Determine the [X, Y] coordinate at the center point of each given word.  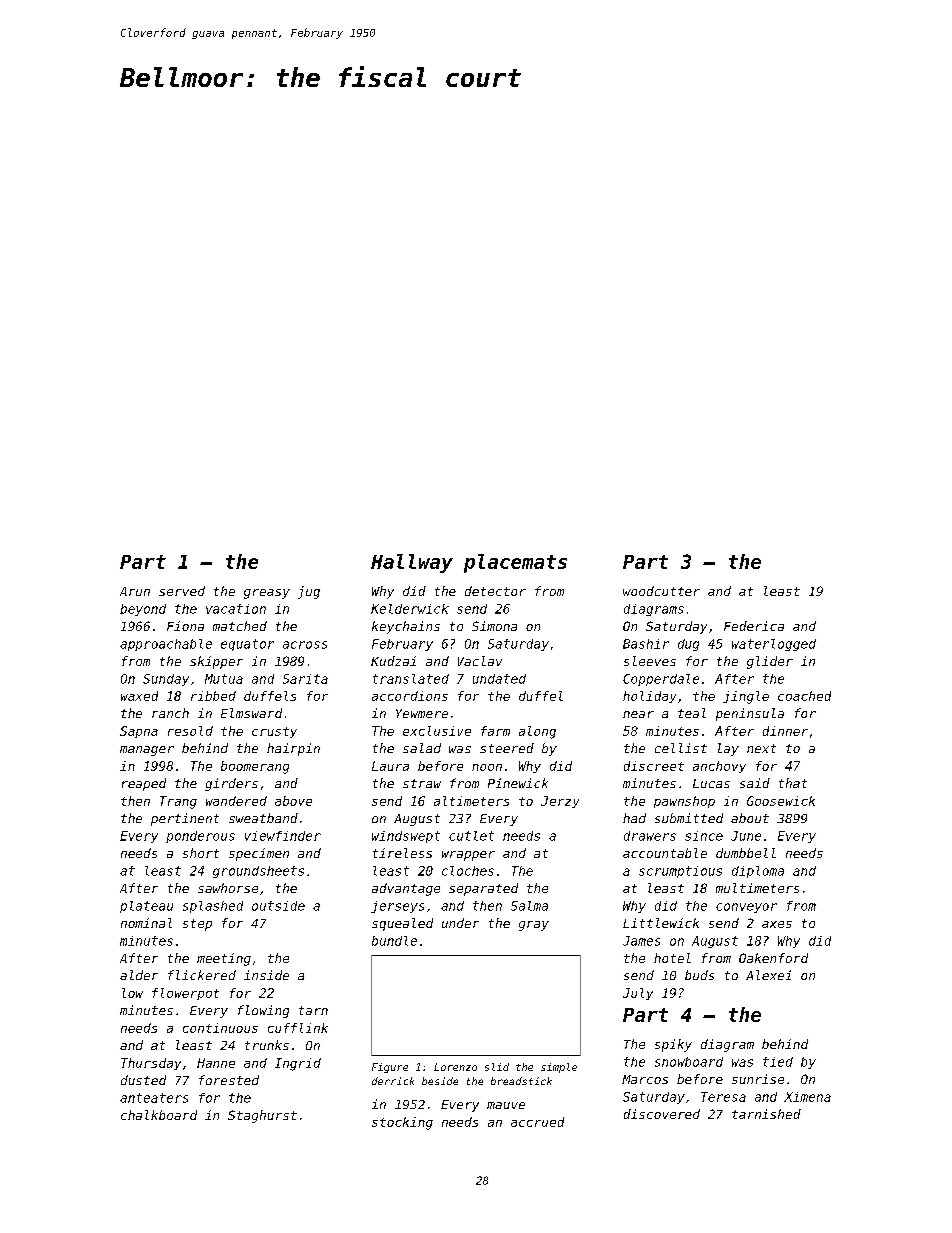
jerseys [397, 907]
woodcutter [661, 591]
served [182, 591]
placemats [515, 563]
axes [777, 924]
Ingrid [298, 1064]
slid [497, 1067]
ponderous [200, 837]
